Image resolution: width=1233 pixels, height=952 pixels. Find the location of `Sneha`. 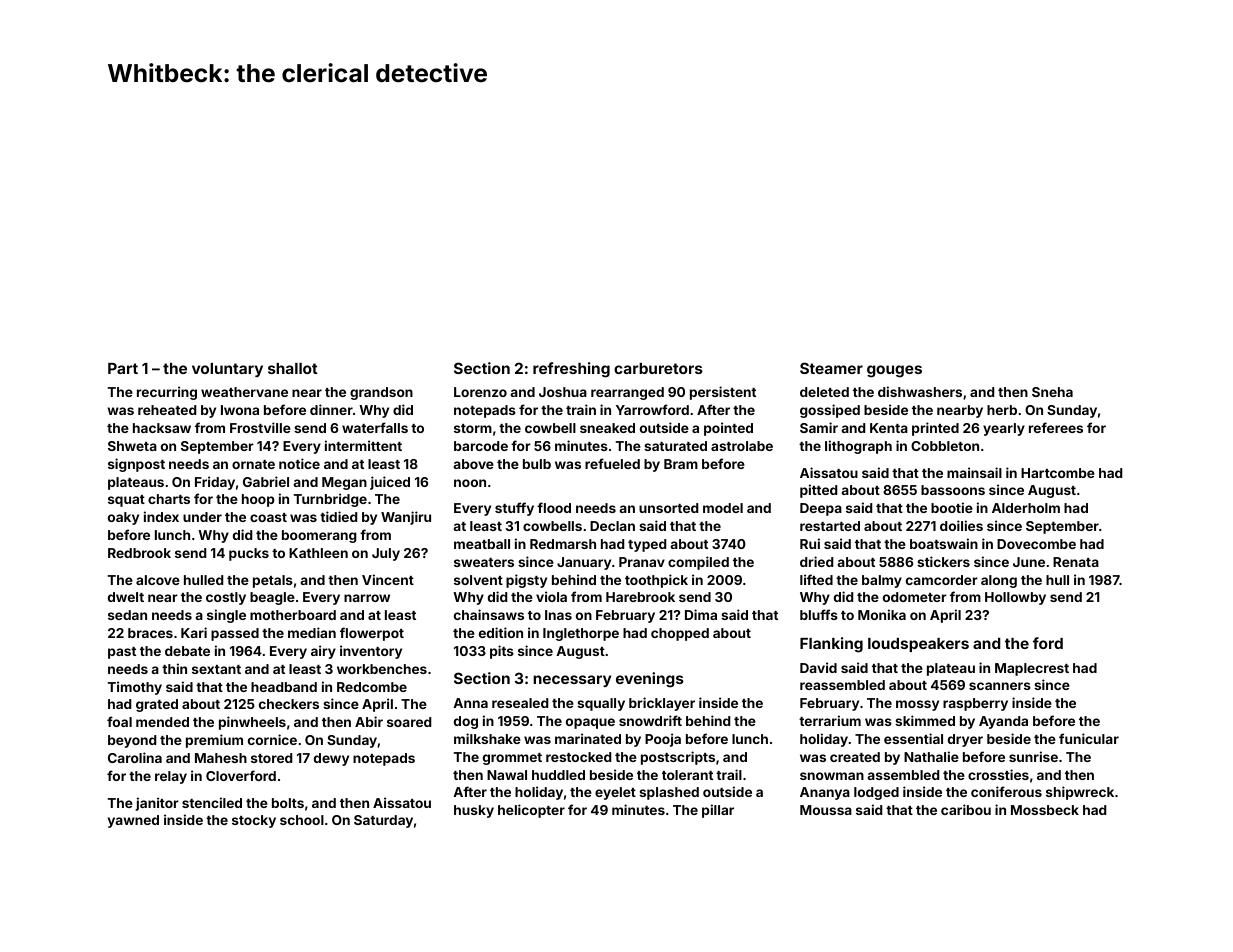

Sneha is located at coordinates (1052, 392).
